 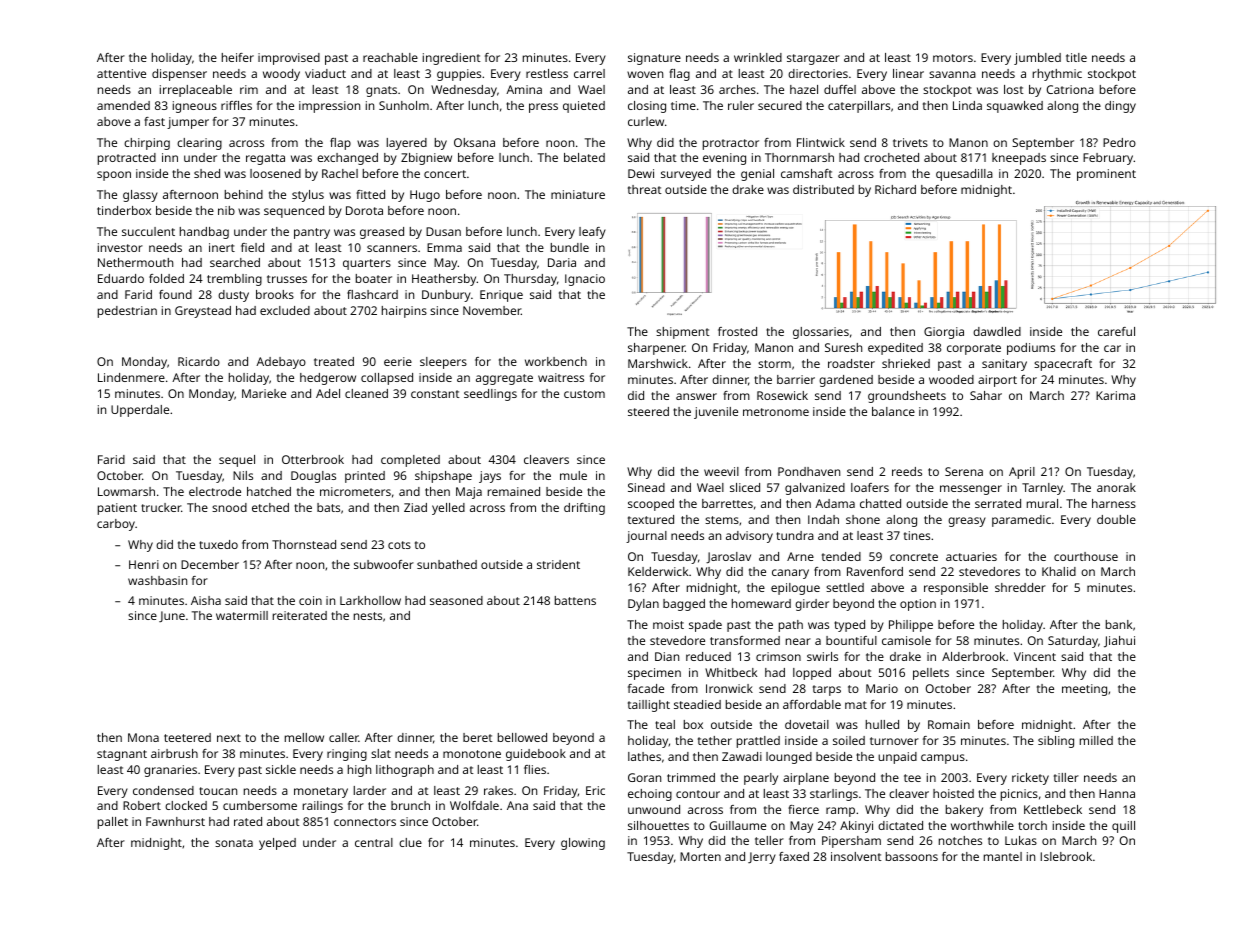 What do you see at coordinates (204, 233) in the page?
I see `handbag` at bounding box center [204, 233].
